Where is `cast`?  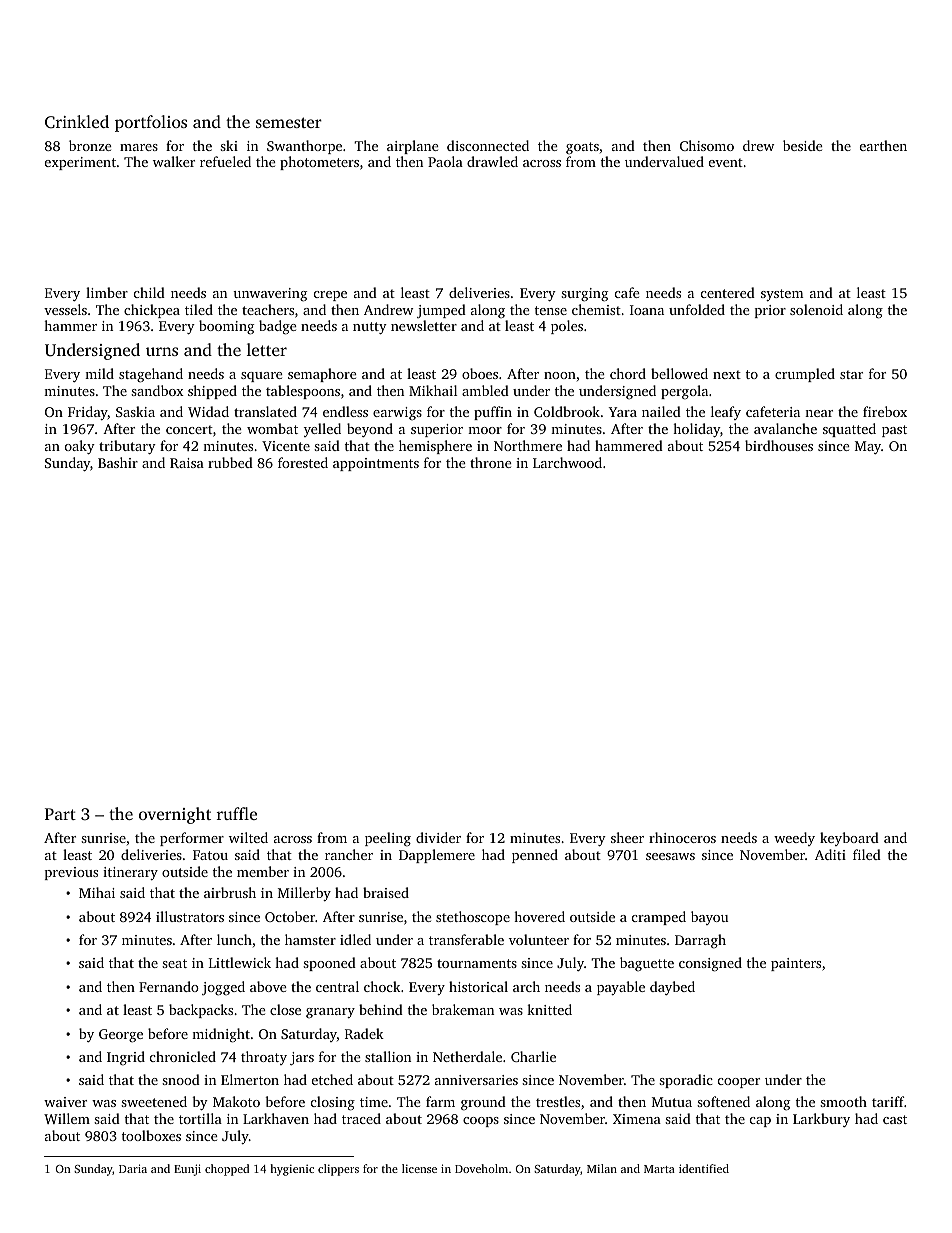
cast is located at coordinates (895, 1119).
